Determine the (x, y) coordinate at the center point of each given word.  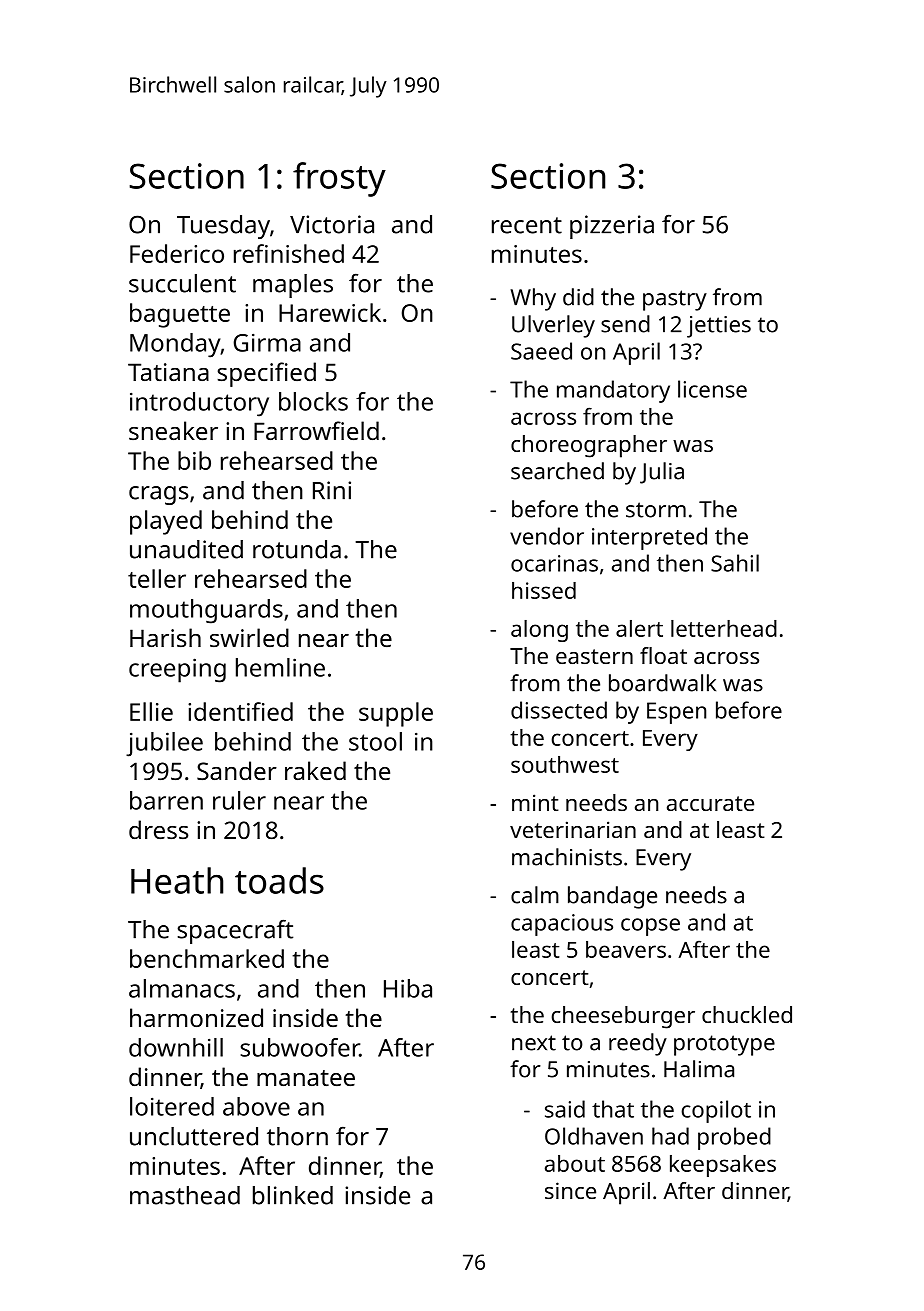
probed (734, 1138)
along (539, 631)
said (565, 1109)
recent (527, 225)
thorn (297, 1136)
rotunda (297, 549)
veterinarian (573, 829)
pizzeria (612, 227)
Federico (177, 253)
